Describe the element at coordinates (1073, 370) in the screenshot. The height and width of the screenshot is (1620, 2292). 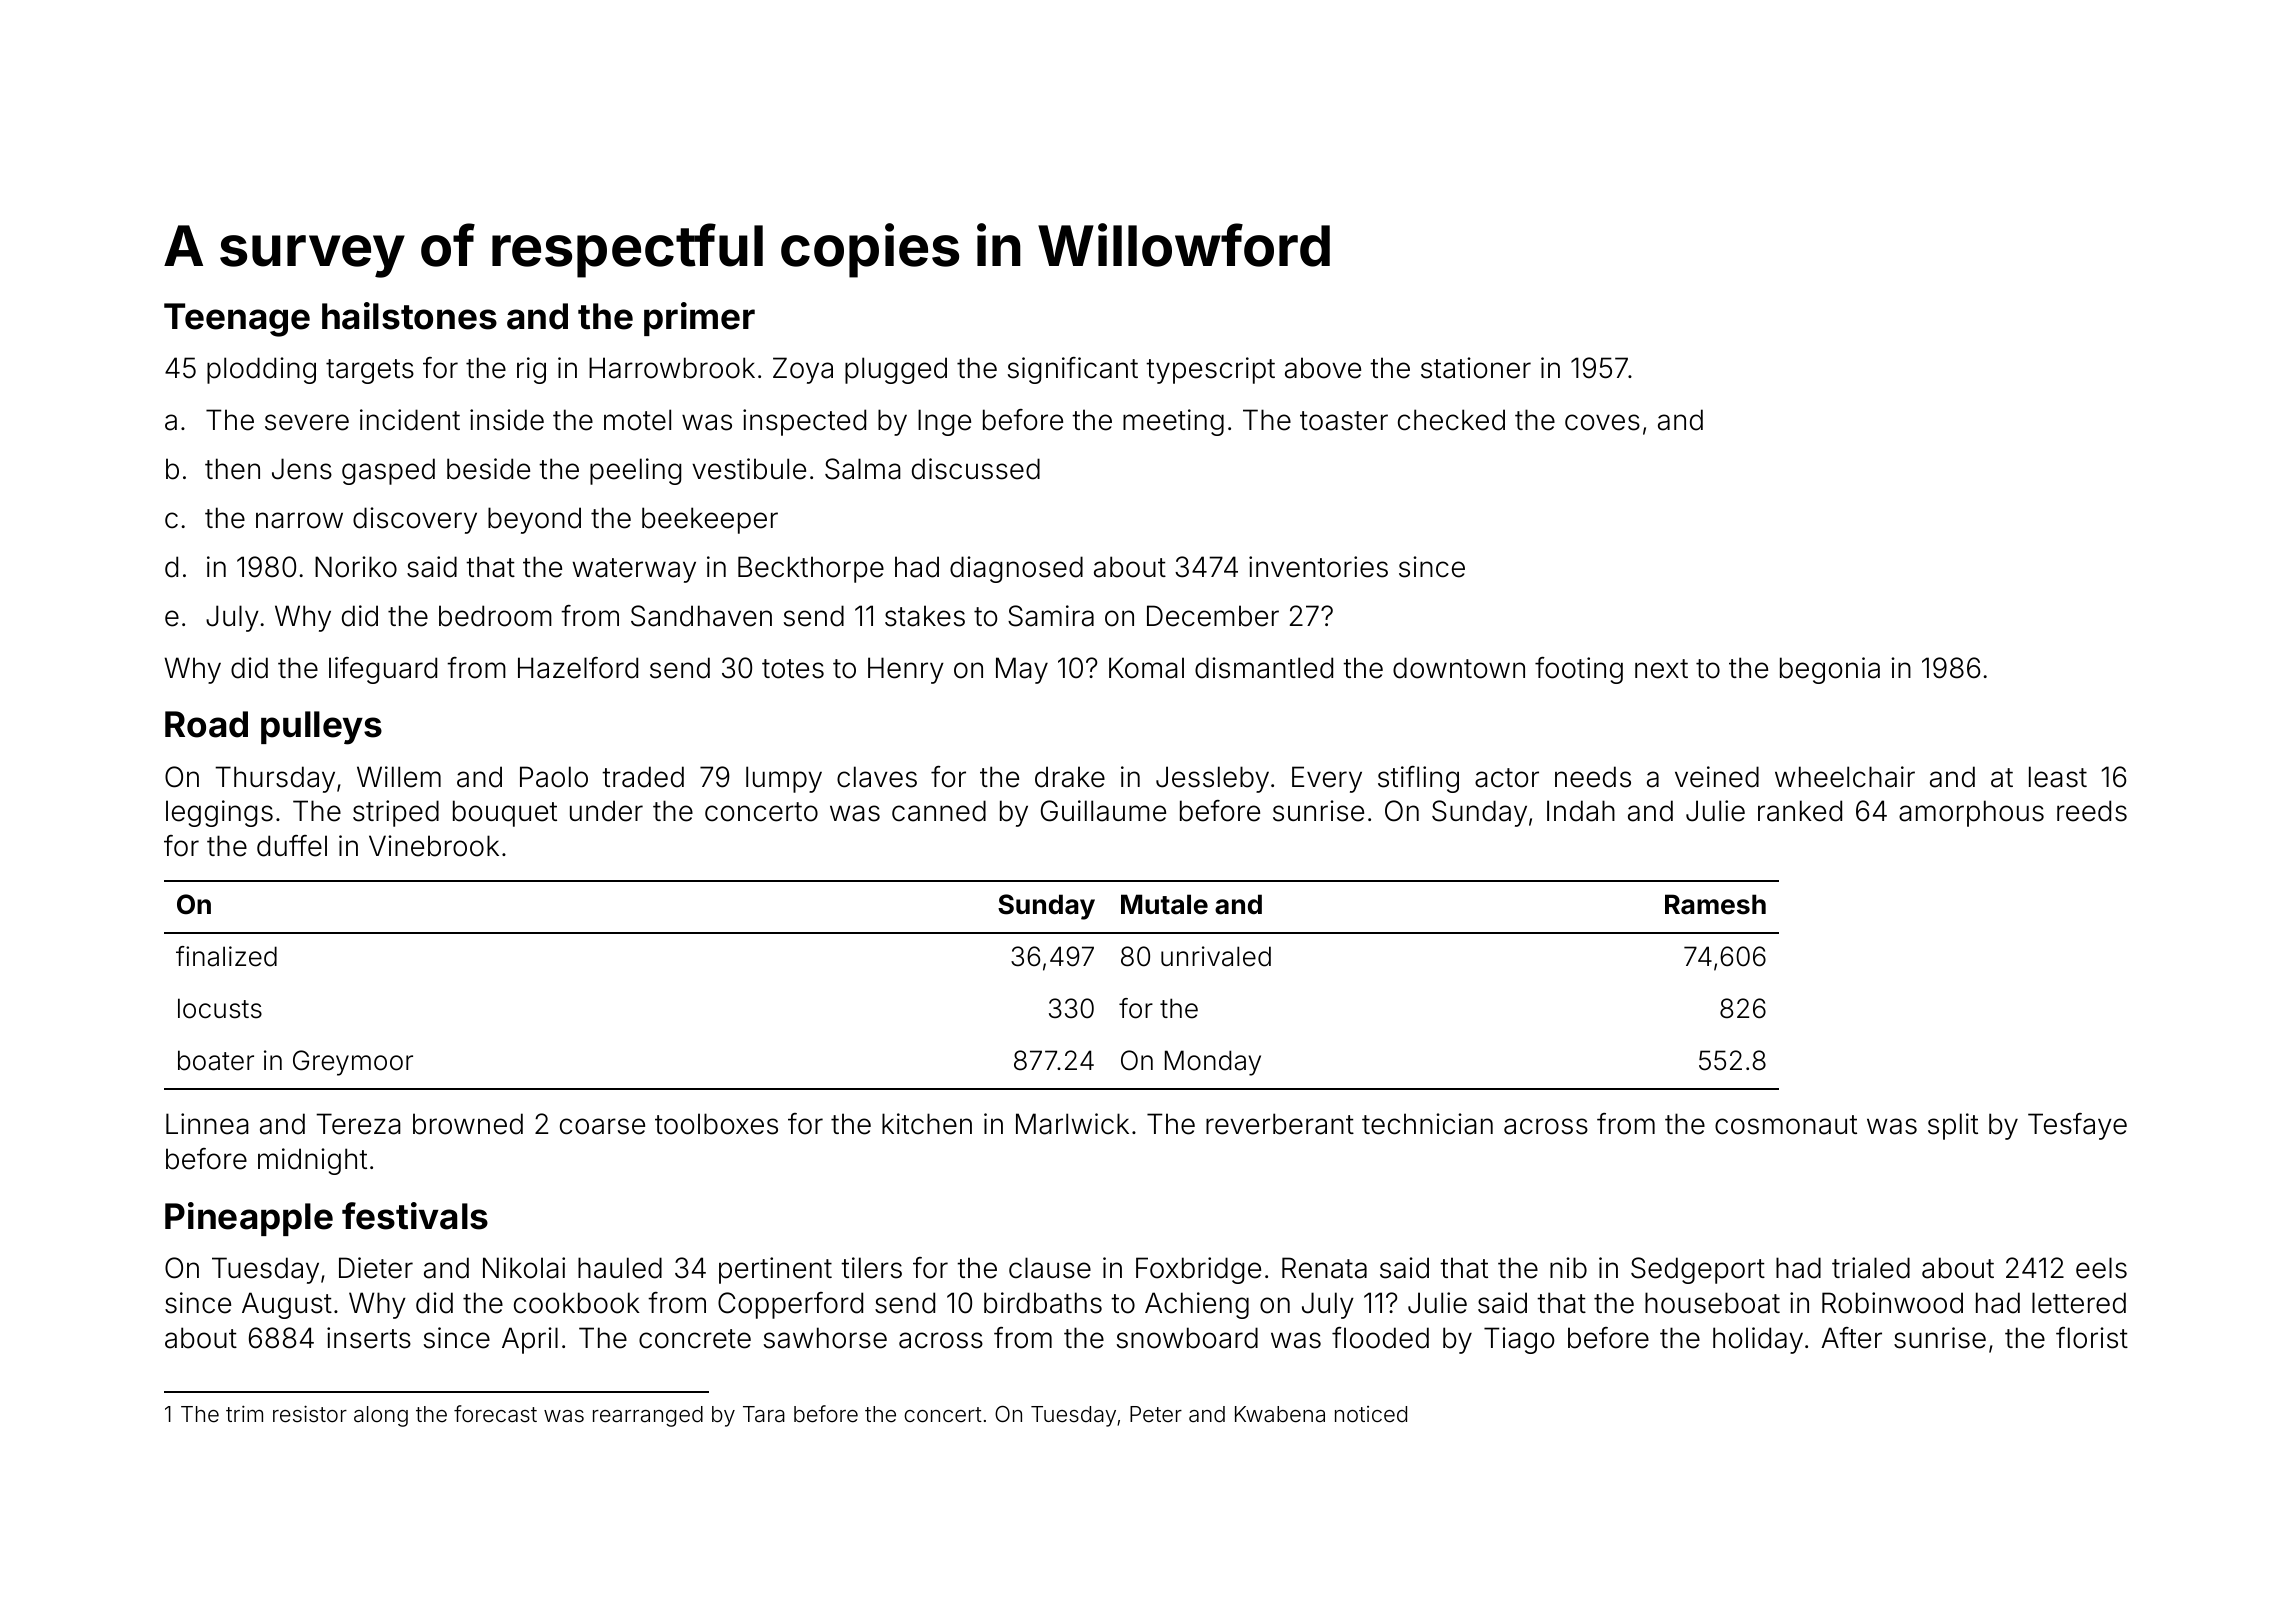
I see `significant` at that location.
